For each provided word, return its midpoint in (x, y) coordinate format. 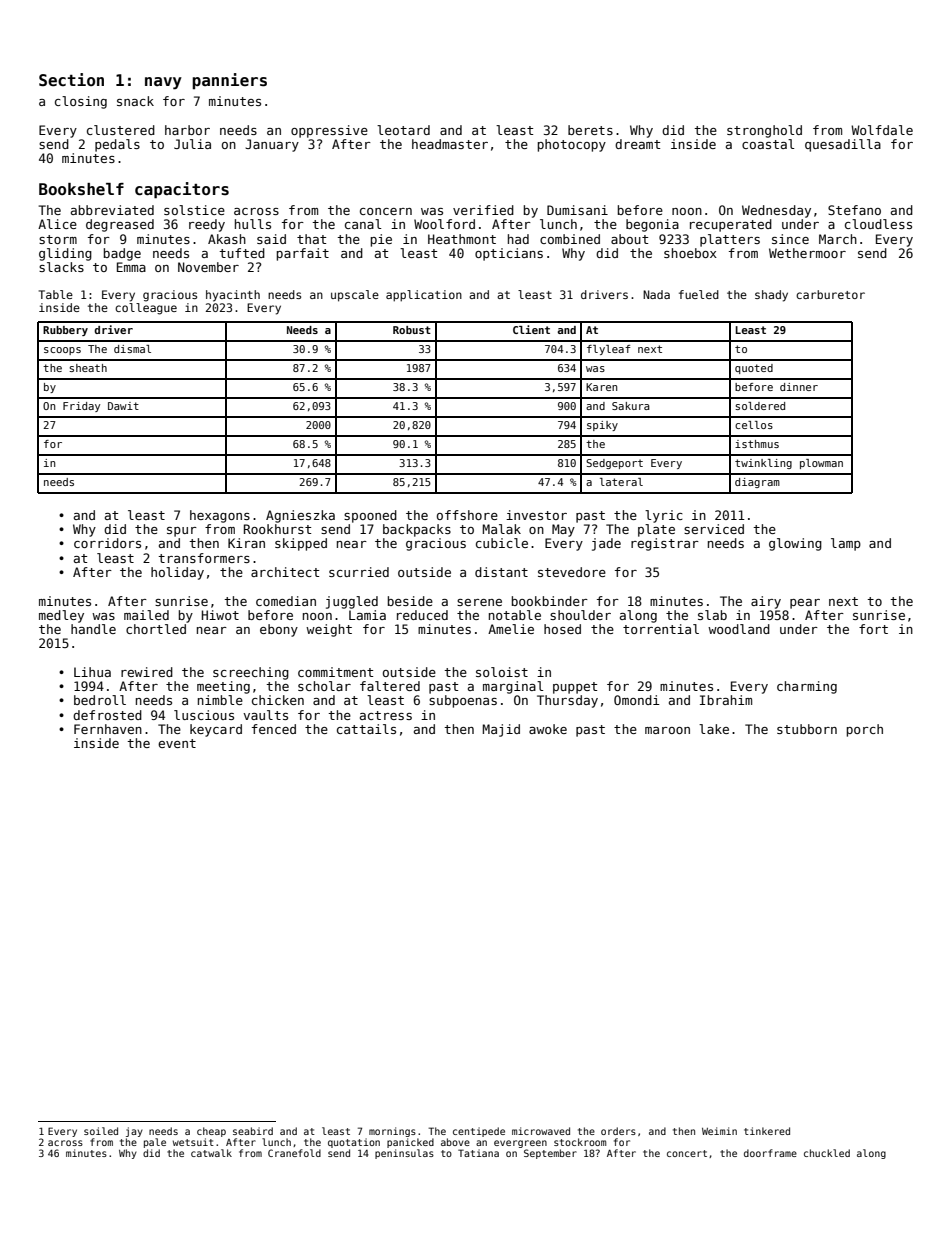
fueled (699, 294)
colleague (146, 309)
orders (618, 1131)
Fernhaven (108, 729)
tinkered (767, 1131)
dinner (799, 387)
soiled (101, 1131)
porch (865, 730)
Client (531, 329)
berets (590, 130)
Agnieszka (300, 516)
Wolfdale (882, 130)
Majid (501, 730)
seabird (253, 1131)
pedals (117, 145)
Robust (412, 330)
